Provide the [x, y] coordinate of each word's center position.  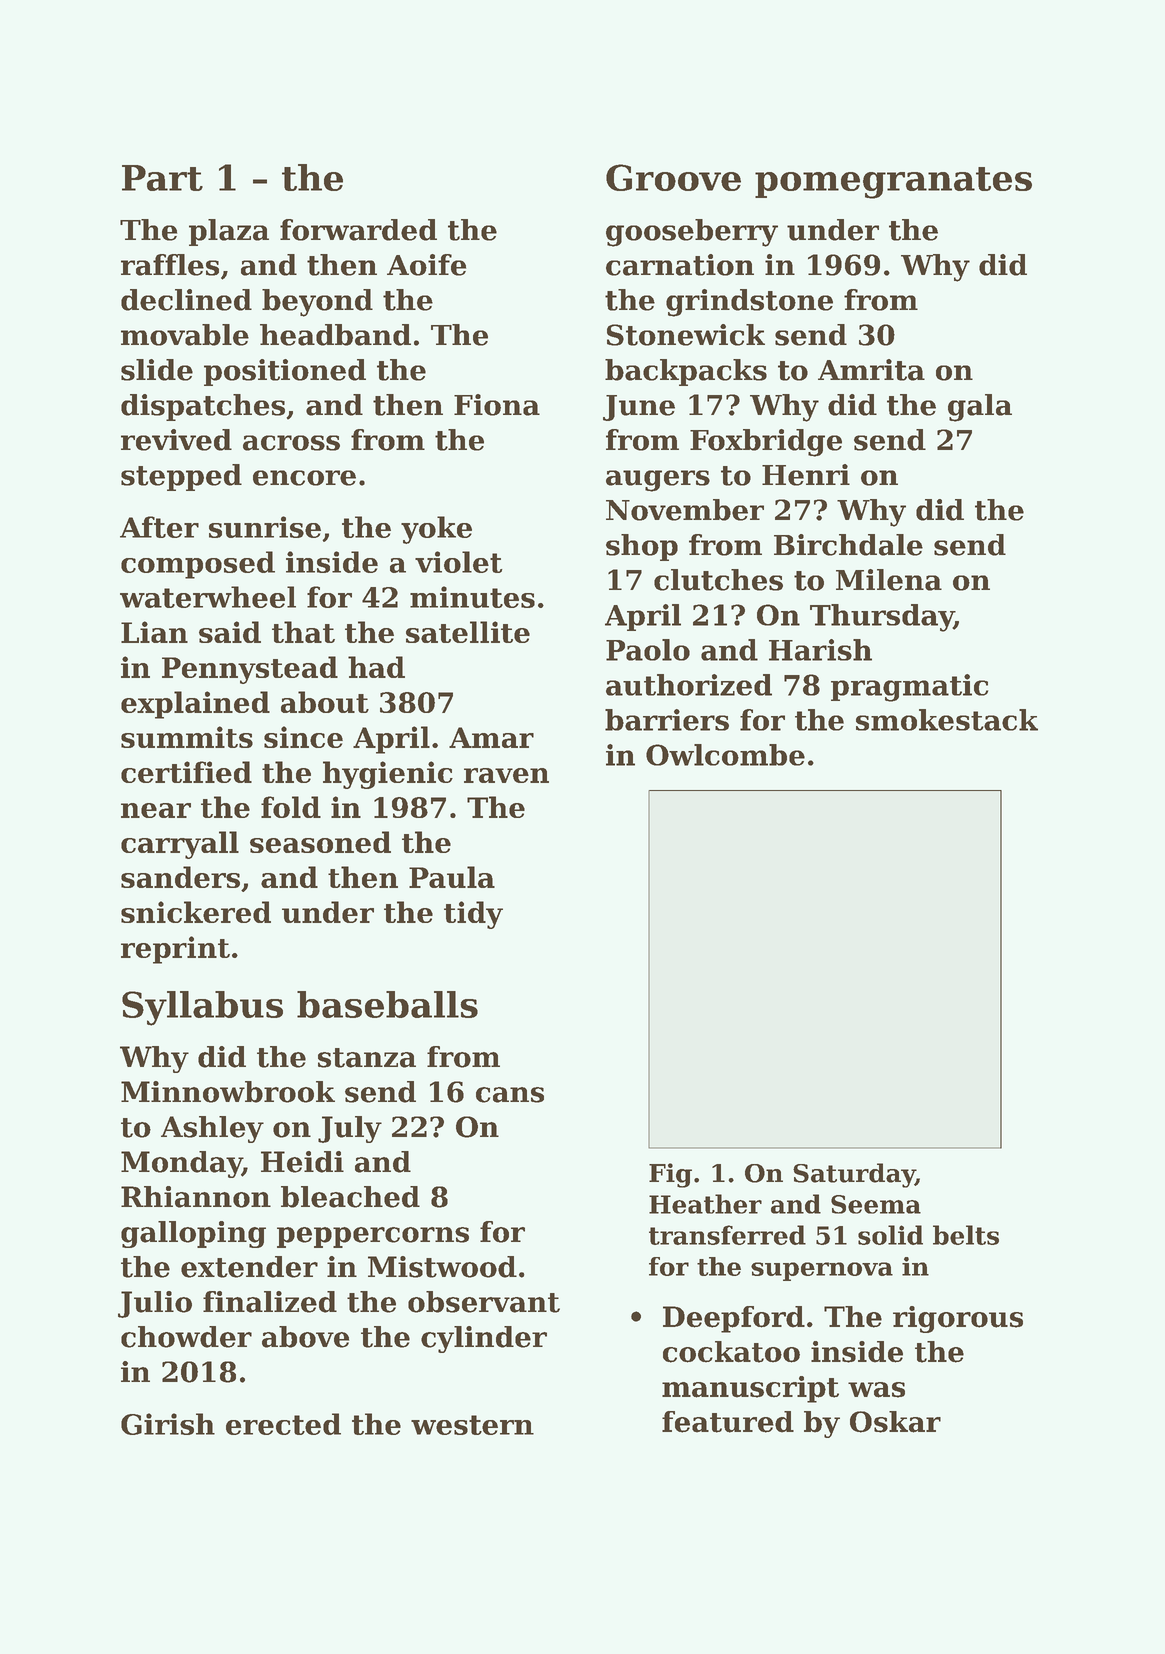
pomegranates [893, 183]
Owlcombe [725, 755]
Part [162, 178]
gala [980, 408]
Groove [673, 177]
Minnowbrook [228, 1092]
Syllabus [202, 1008]
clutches [718, 580]
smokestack [947, 720]
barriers [667, 720]
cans [510, 1095]
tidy [473, 915]
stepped [181, 477]
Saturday [854, 1175]
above [305, 1337]
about [325, 702]
